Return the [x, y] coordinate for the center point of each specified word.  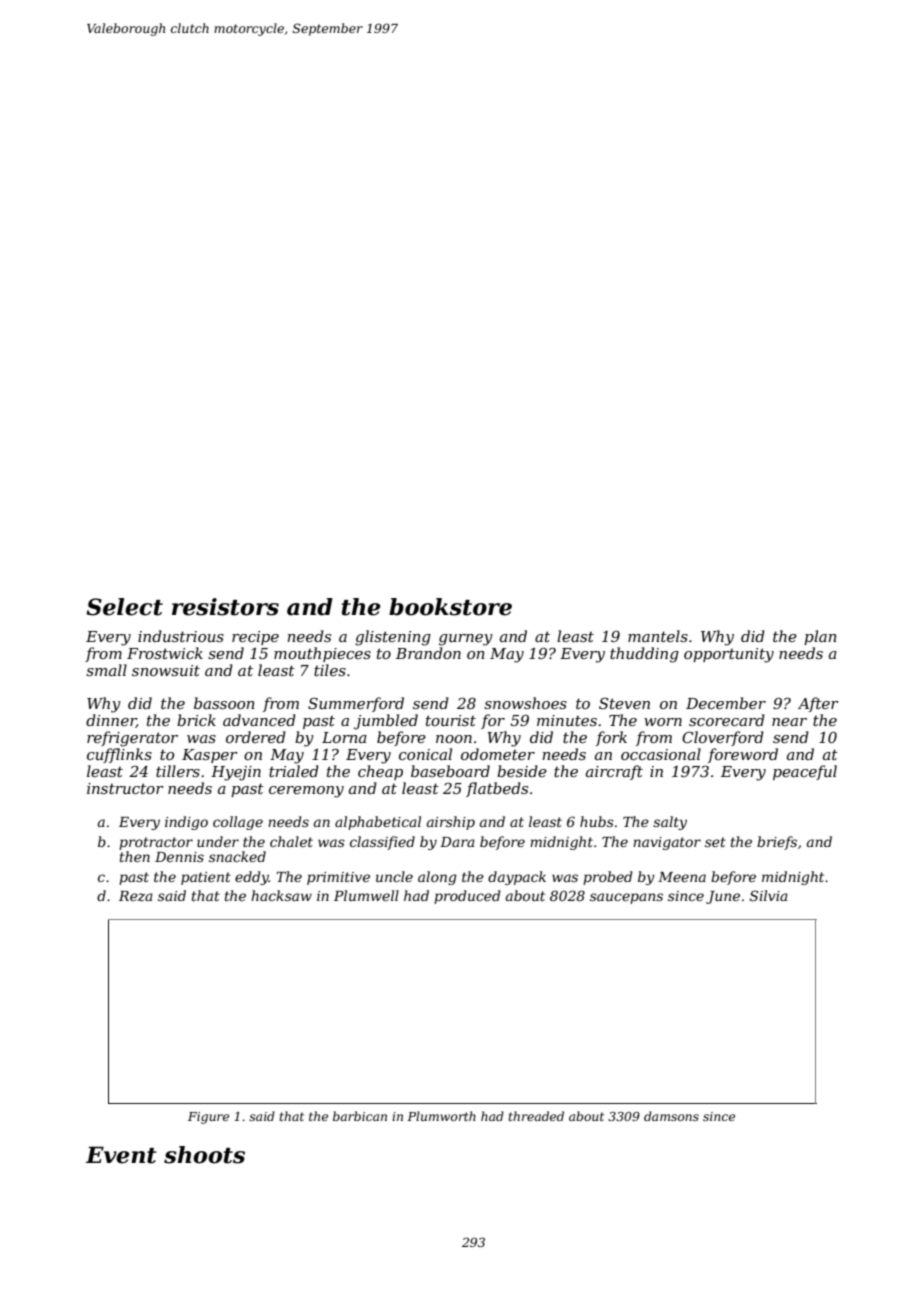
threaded [536, 1116]
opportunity [729, 655]
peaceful [805, 772]
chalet [291, 841]
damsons [671, 1116]
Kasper [210, 756]
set [715, 842]
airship [451, 823]
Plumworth [441, 1116]
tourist [451, 720]
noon [454, 739]
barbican [360, 1116]
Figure [208, 1118]
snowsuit [166, 670]
